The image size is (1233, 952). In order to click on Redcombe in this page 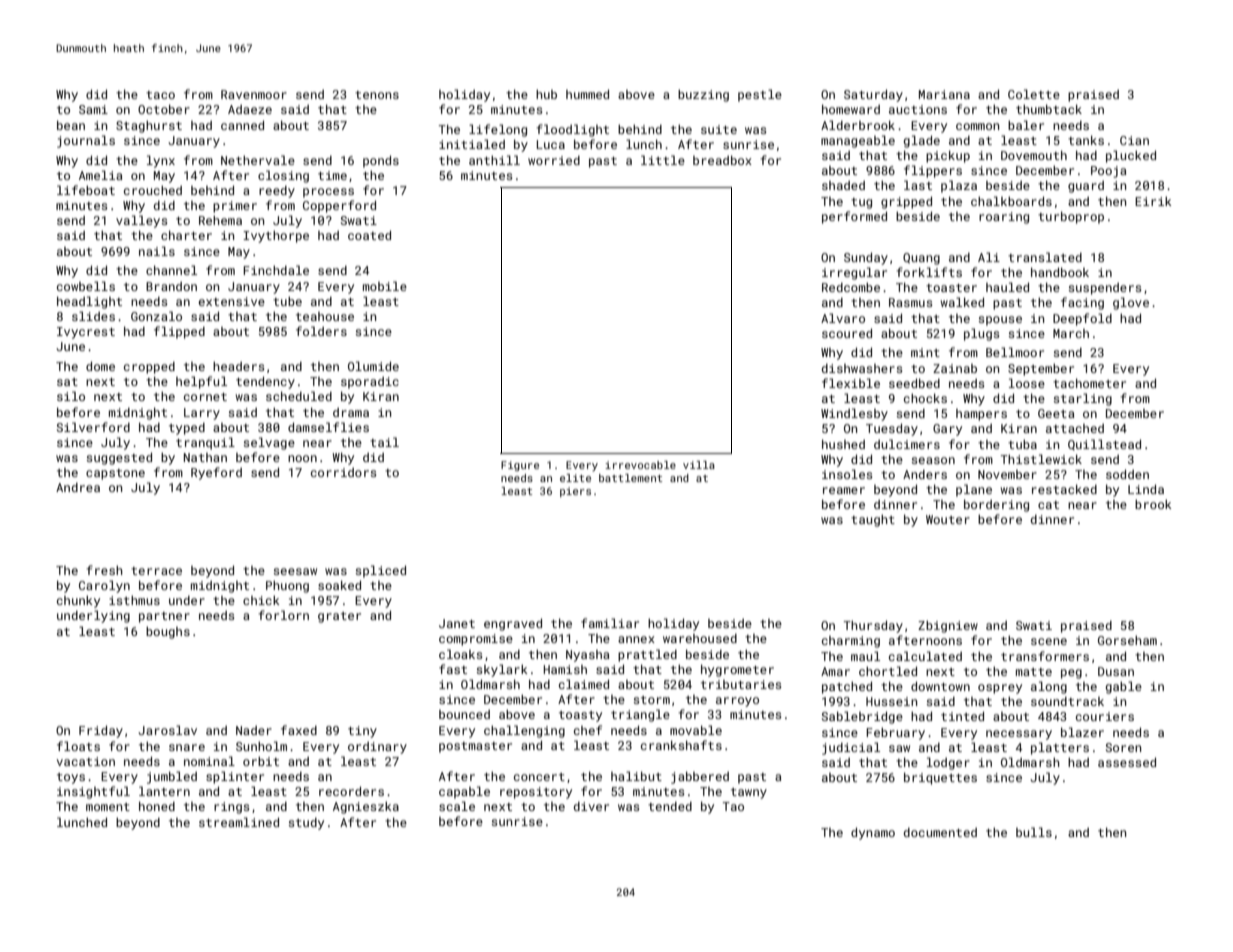, I will do `click(851, 287)`.
